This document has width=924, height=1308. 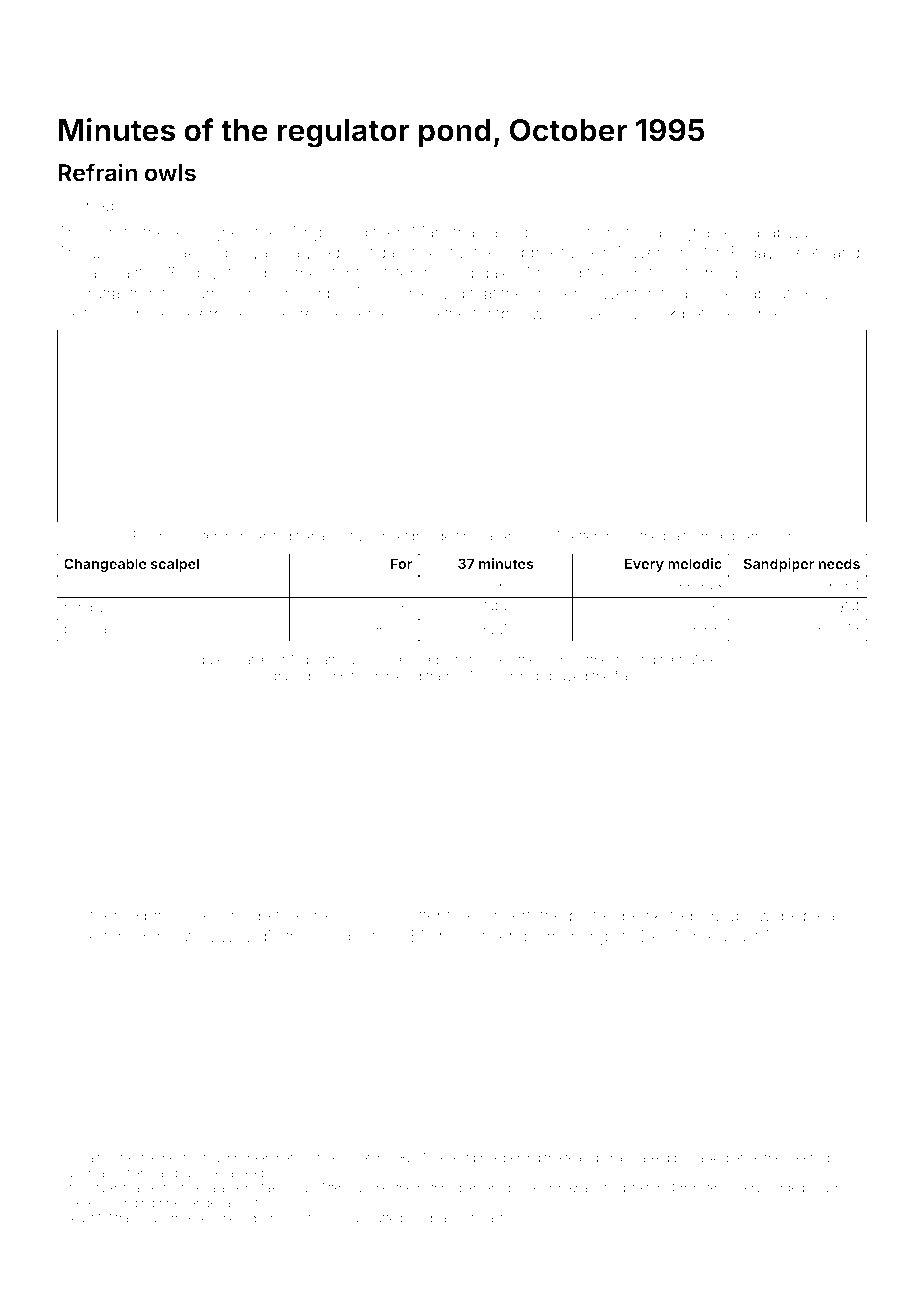 What do you see at coordinates (808, 1159) in the document?
I see `meeting` at bounding box center [808, 1159].
